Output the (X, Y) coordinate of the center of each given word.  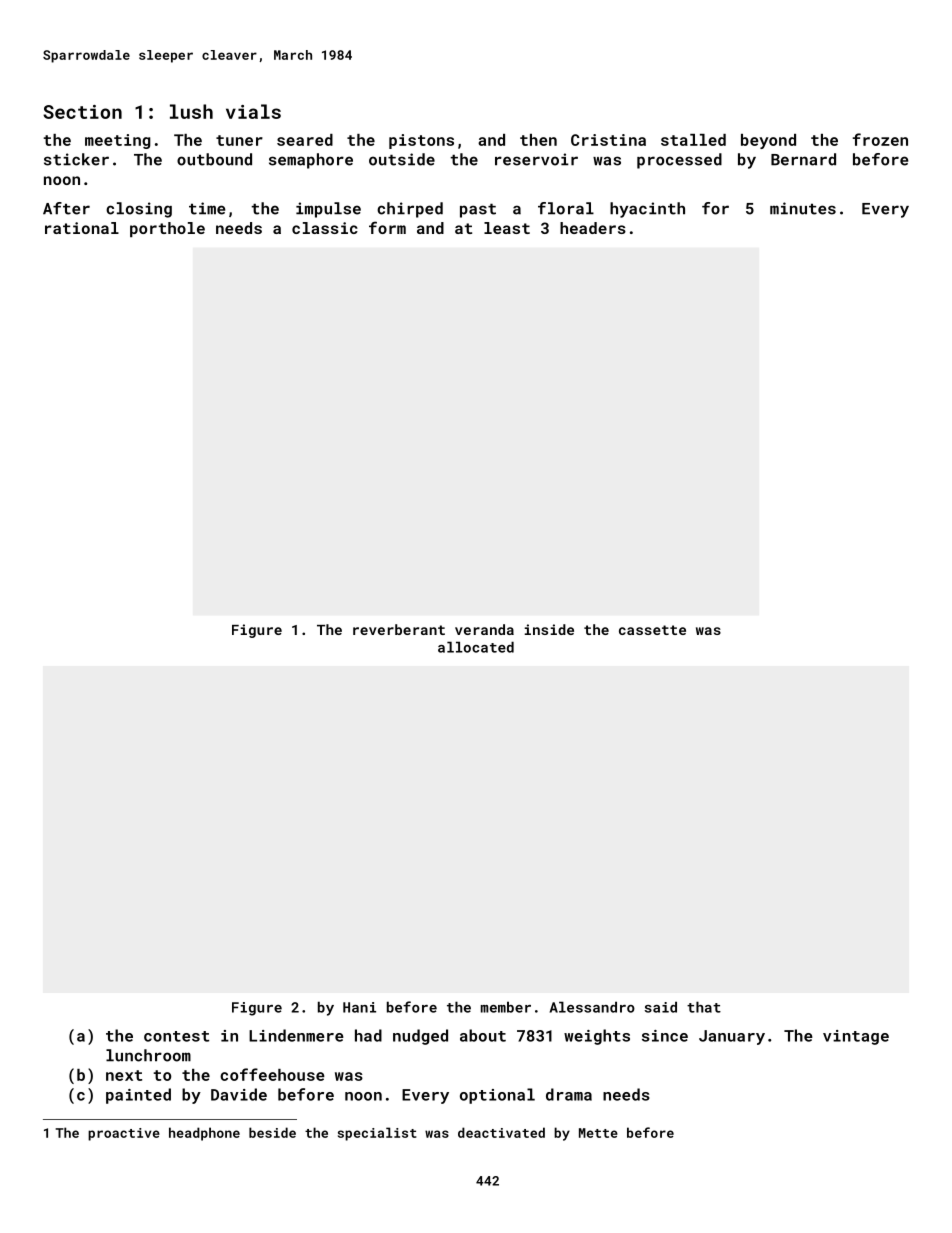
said (660, 1007)
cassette (652, 630)
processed (679, 161)
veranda (484, 629)
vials (253, 111)
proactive (124, 1134)
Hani (359, 1007)
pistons (421, 141)
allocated (476, 647)
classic (325, 228)
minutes (803, 208)
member (506, 1007)
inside (549, 629)
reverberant (399, 629)
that (704, 1007)
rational (82, 228)
